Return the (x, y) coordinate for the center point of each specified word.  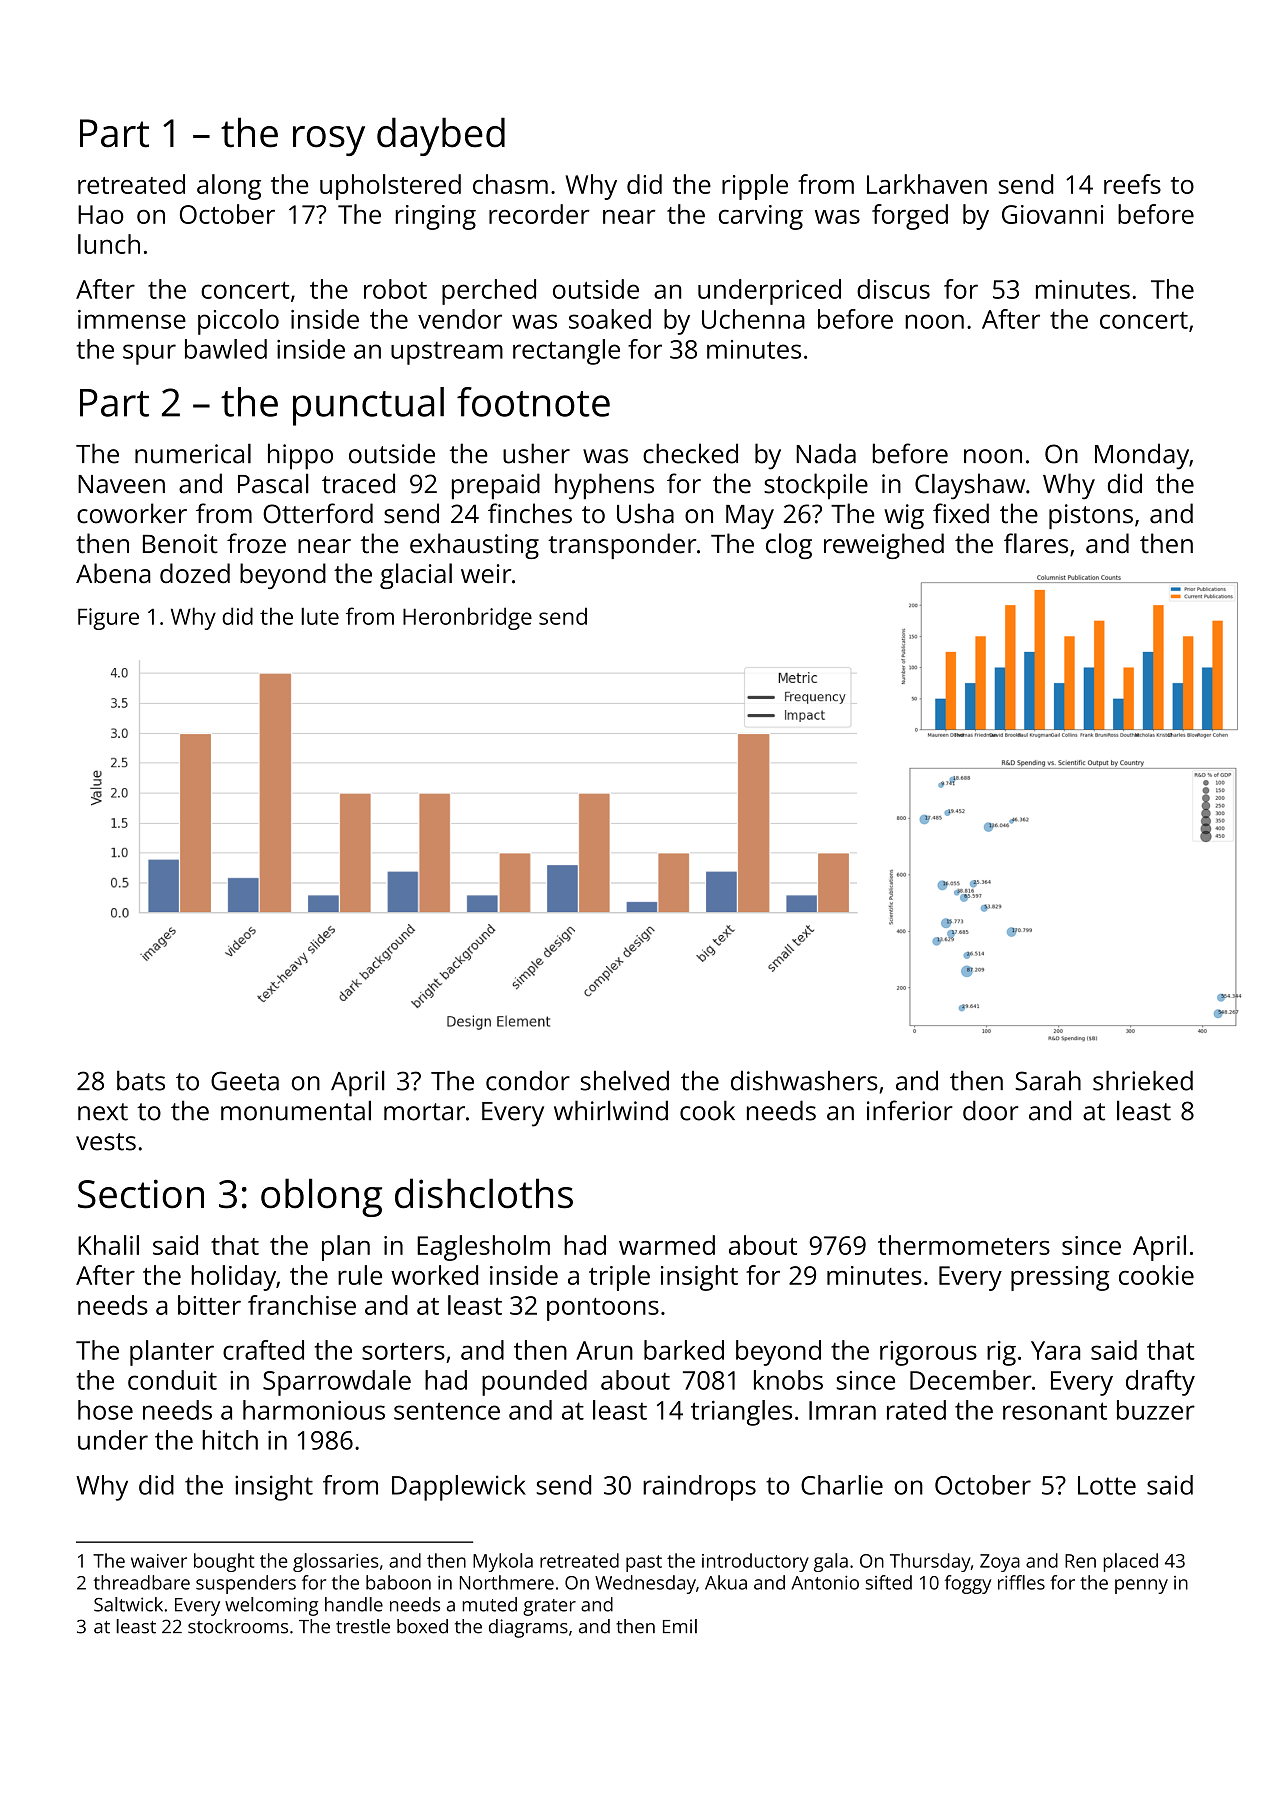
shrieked (1143, 1080)
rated (916, 1410)
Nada (826, 453)
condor (528, 1080)
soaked (610, 319)
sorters (403, 1351)
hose (105, 1410)
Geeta (245, 1081)
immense (132, 319)
